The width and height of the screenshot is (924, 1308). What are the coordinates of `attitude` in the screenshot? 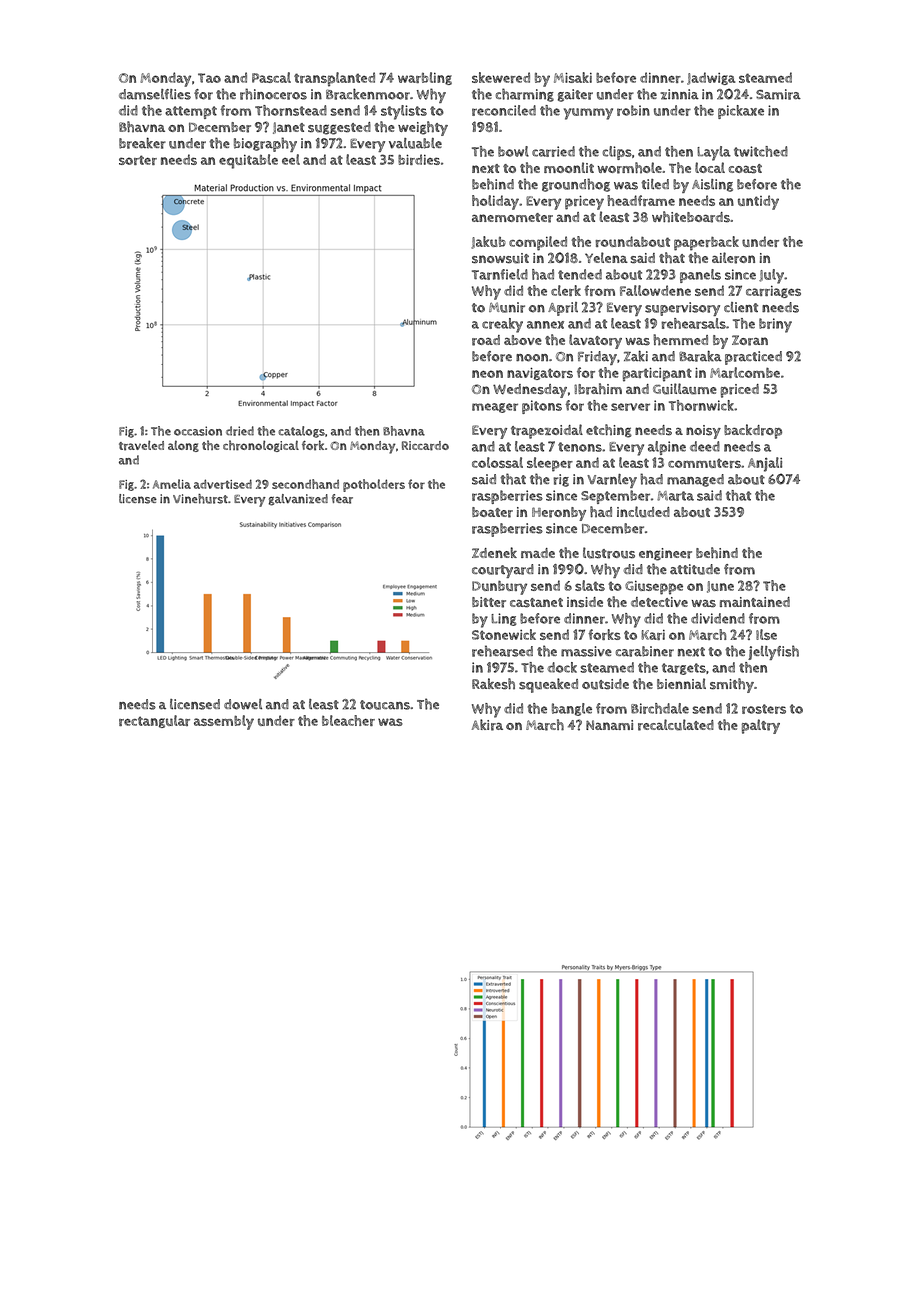 It's located at (695, 569).
